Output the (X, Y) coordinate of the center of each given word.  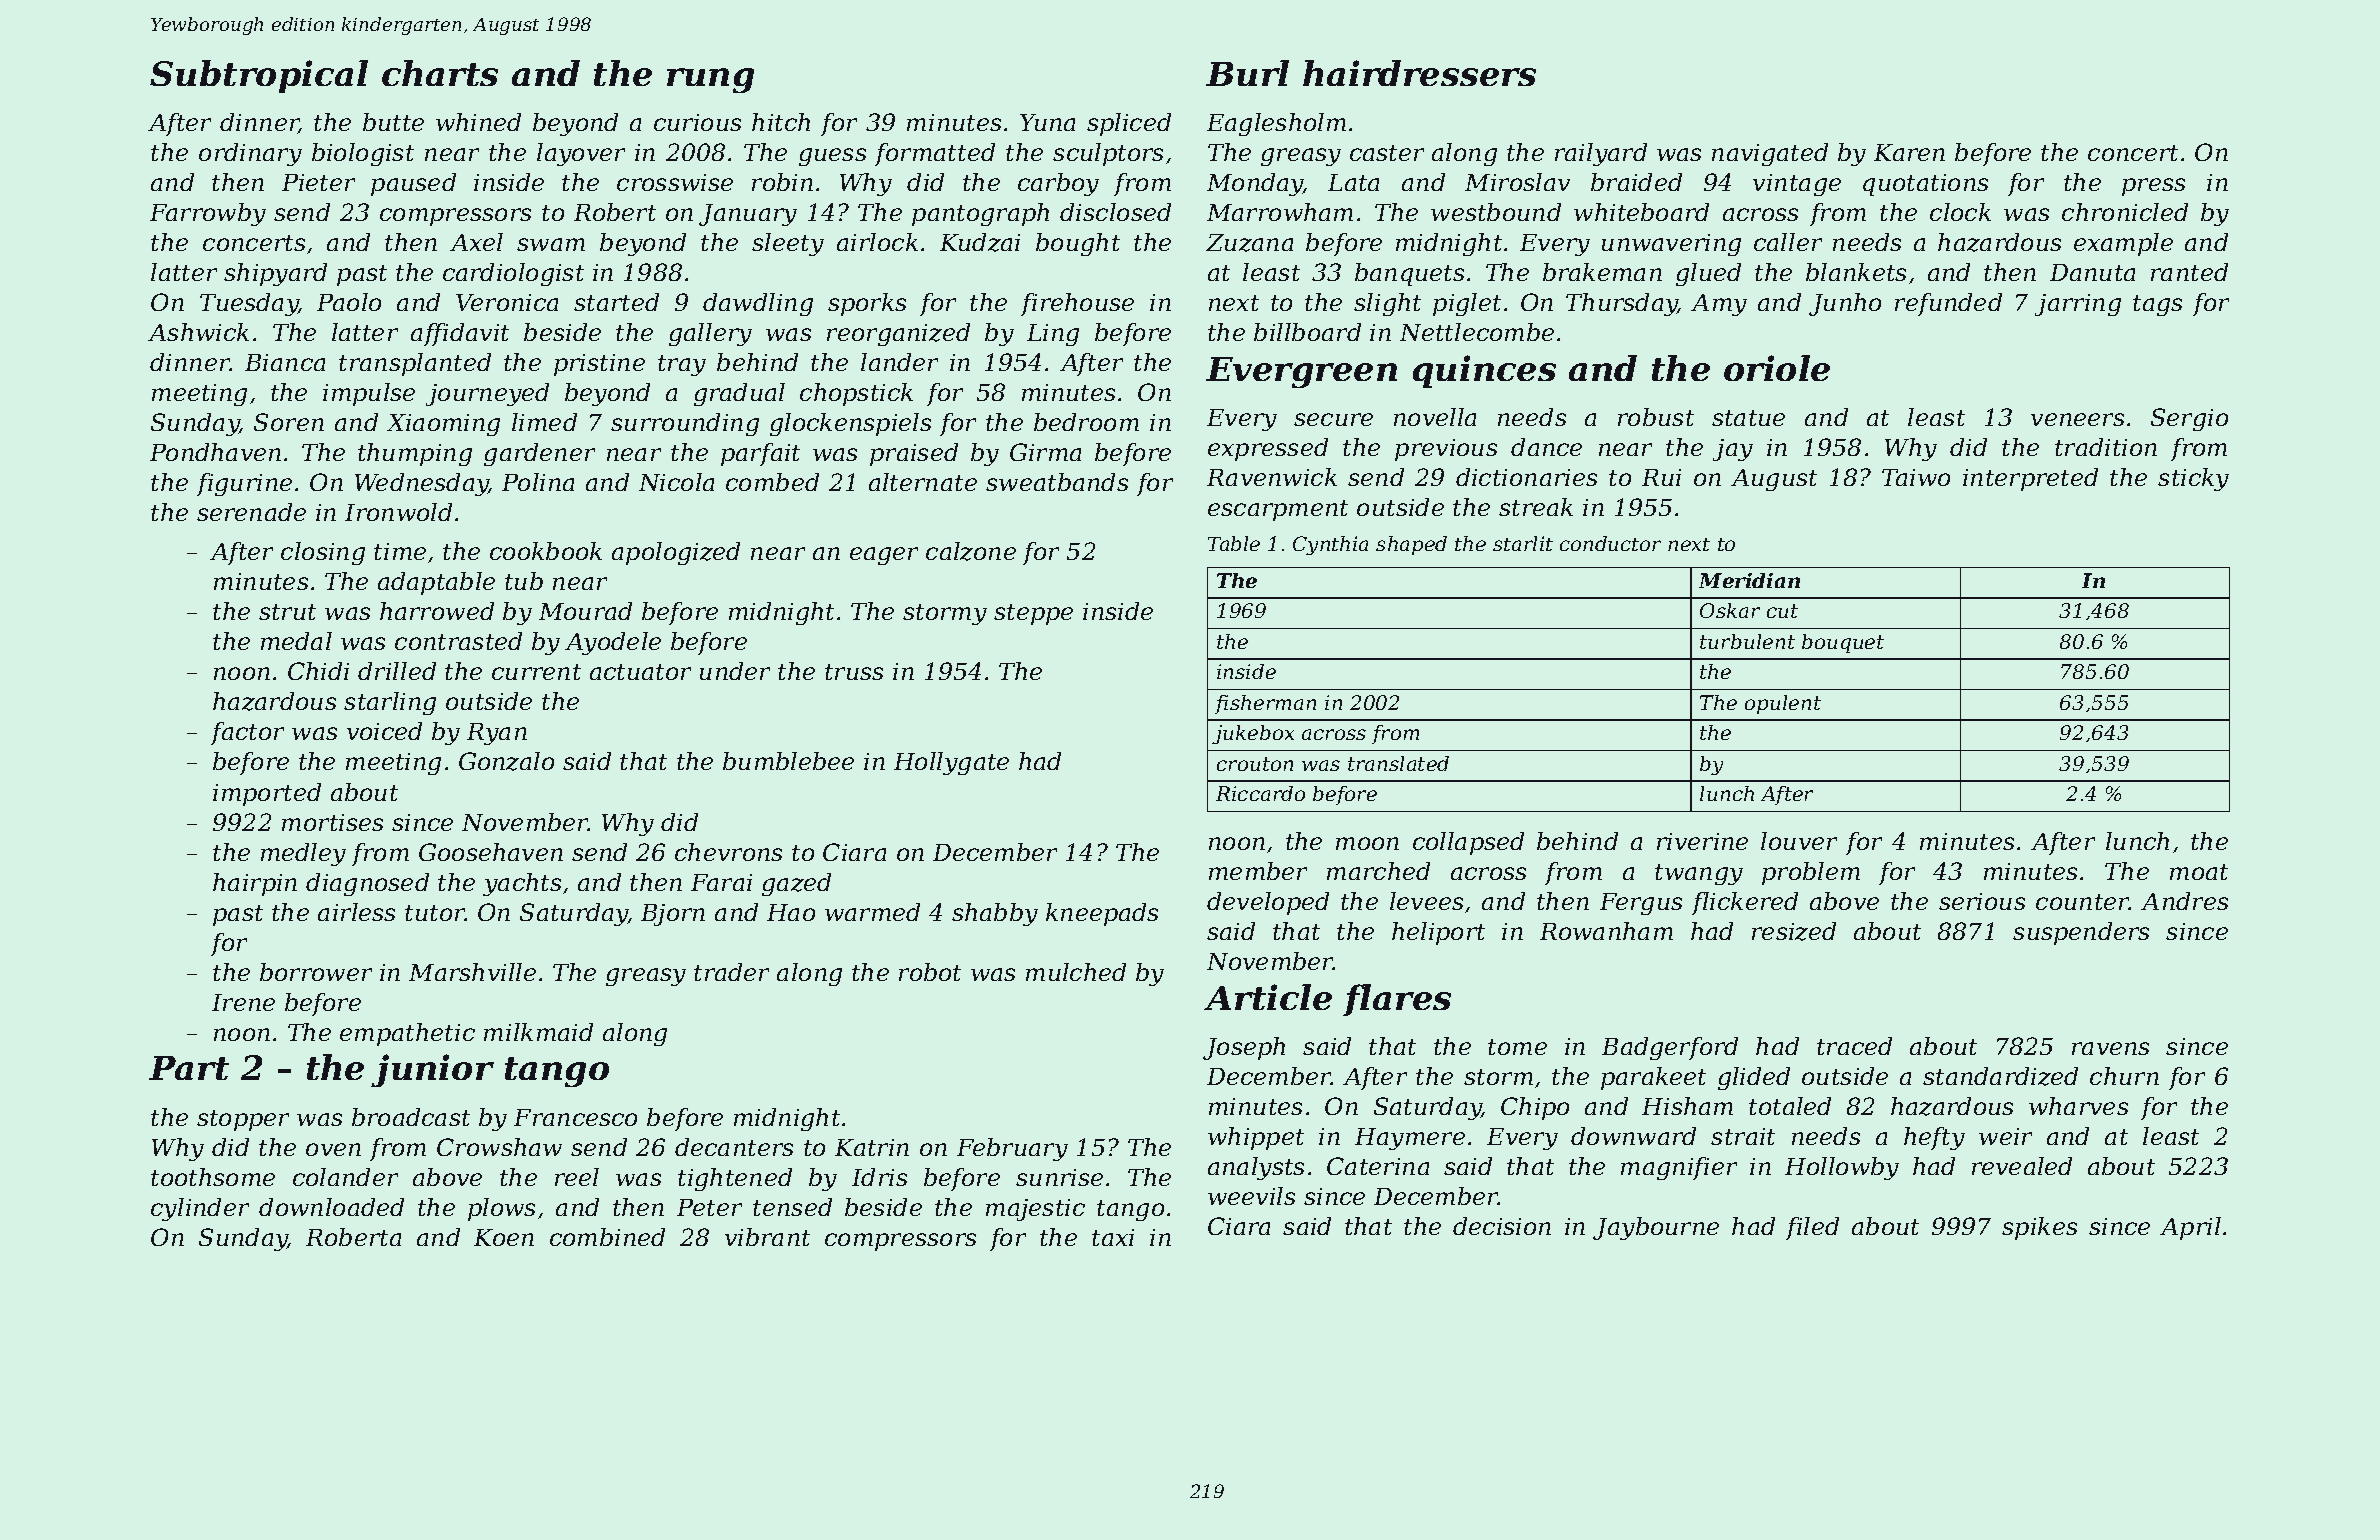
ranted (2189, 272)
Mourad (585, 611)
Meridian (1749, 580)
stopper (243, 1120)
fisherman (1265, 704)
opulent (1783, 704)
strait (1743, 1136)
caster (1387, 153)
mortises (332, 822)
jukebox (1253, 734)
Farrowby (208, 214)
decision (1502, 1226)
